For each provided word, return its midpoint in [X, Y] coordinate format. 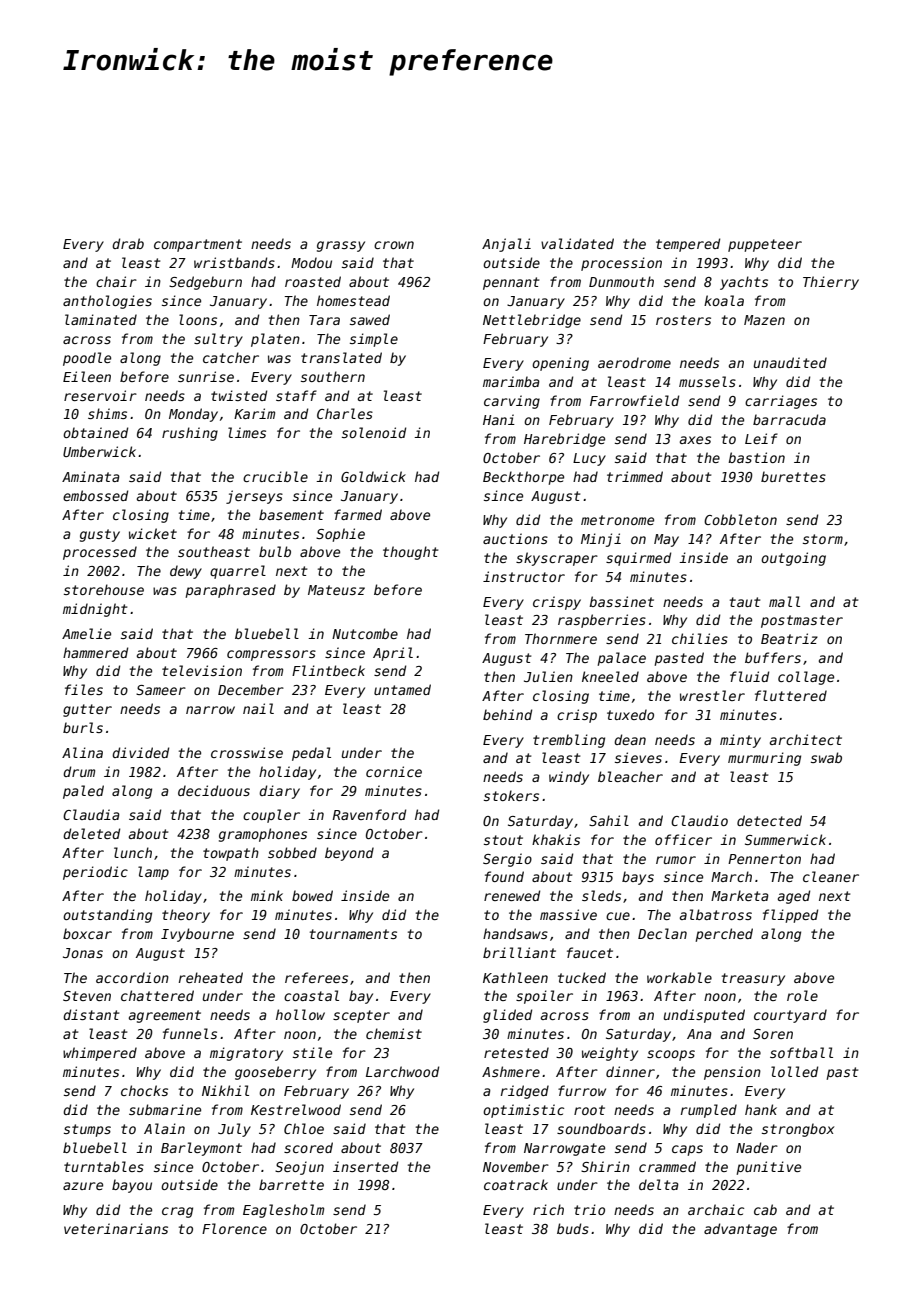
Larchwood [402, 1071]
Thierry [831, 283]
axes [695, 440]
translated [341, 357]
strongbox [798, 1130]
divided [140, 752]
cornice [394, 771]
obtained [95, 432]
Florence [234, 1228]
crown [394, 245]
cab [765, 1209]
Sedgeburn [205, 283]
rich [548, 1209]
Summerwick [785, 839]
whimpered [100, 1054]
